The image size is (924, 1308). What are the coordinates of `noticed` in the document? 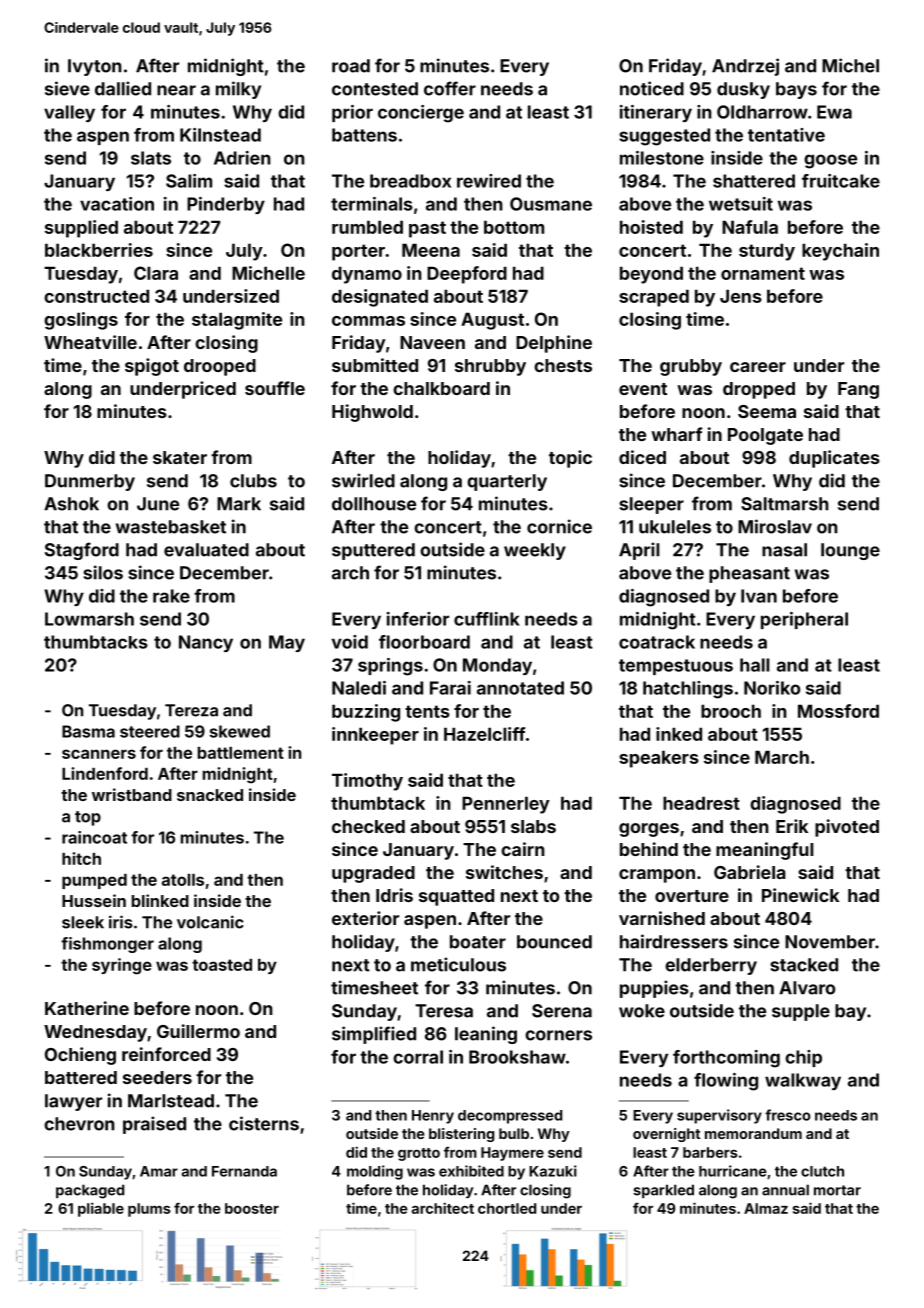 It's located at (652, 88).
